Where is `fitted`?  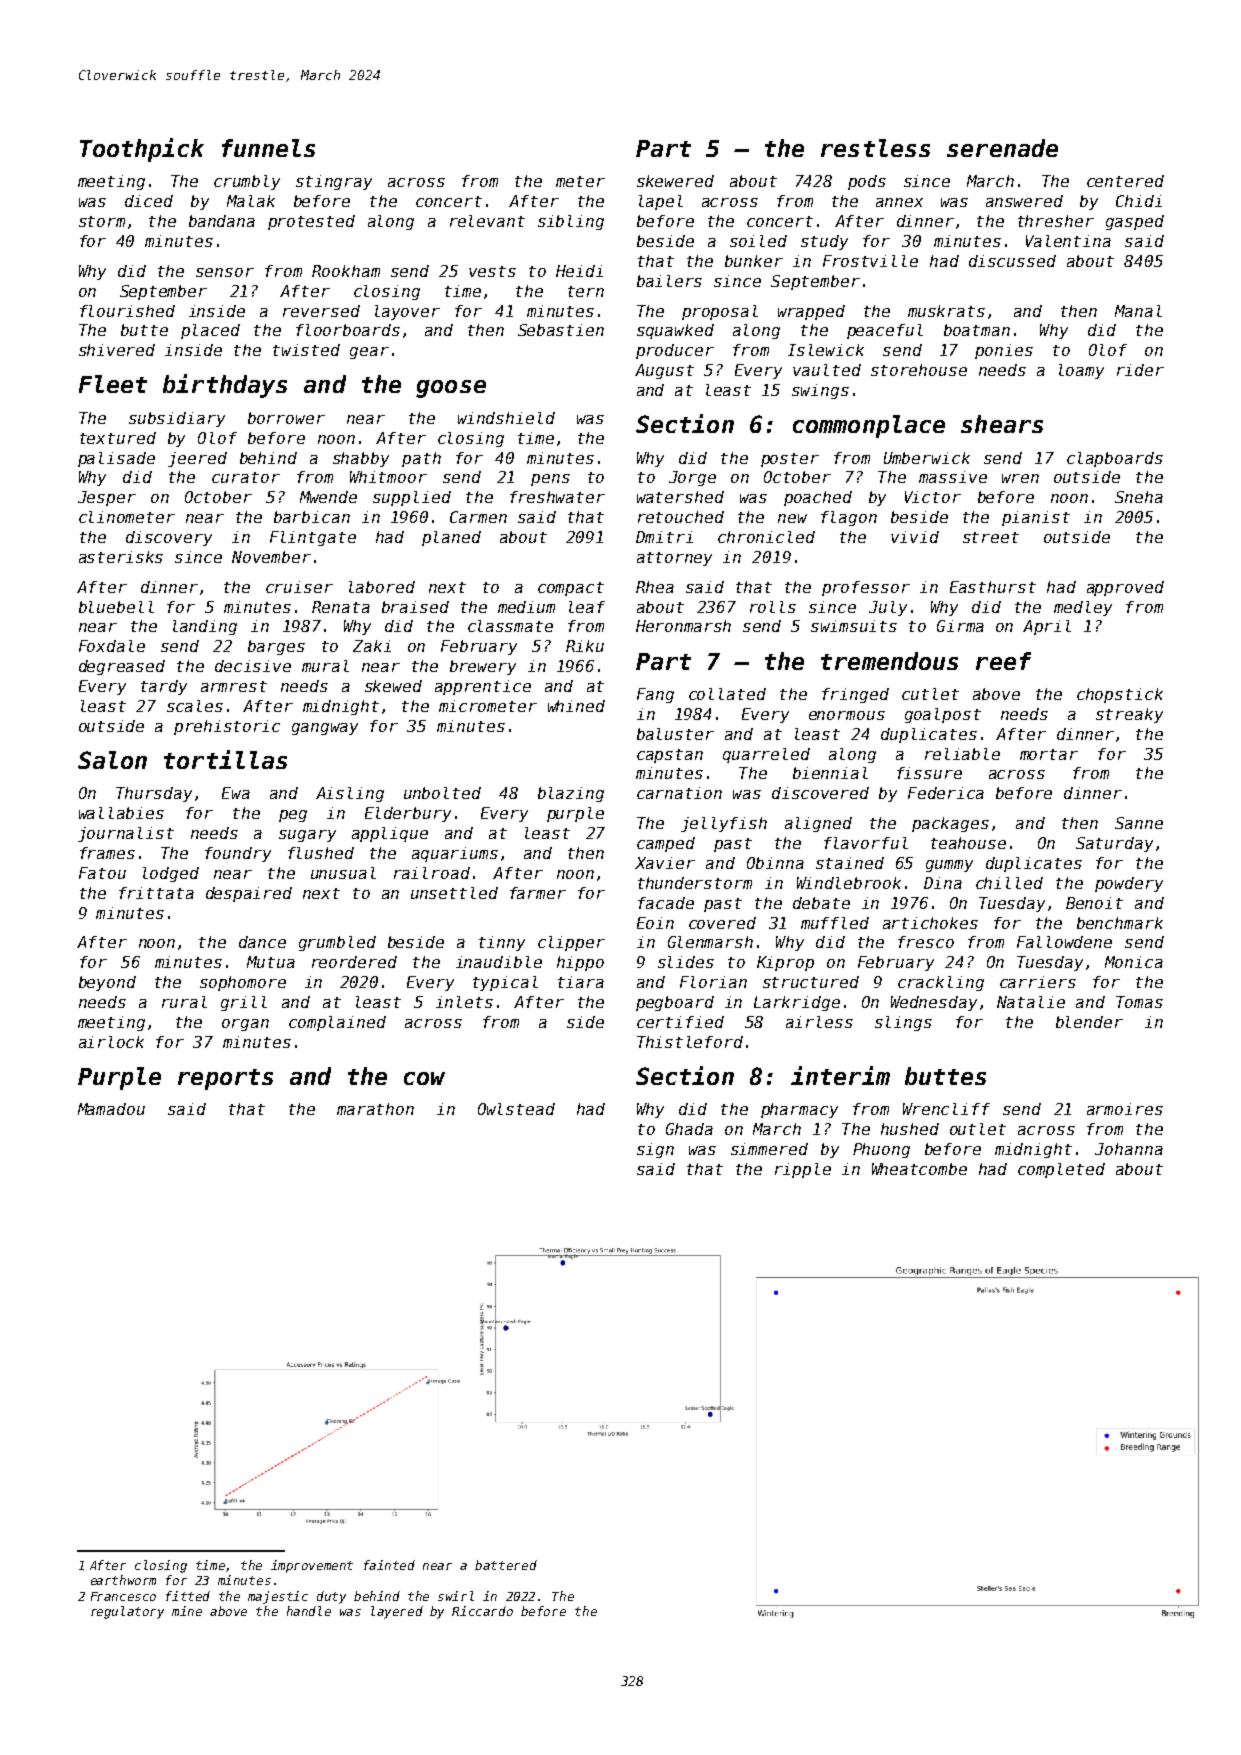
fitted is located at coordinates (188, 1596).
